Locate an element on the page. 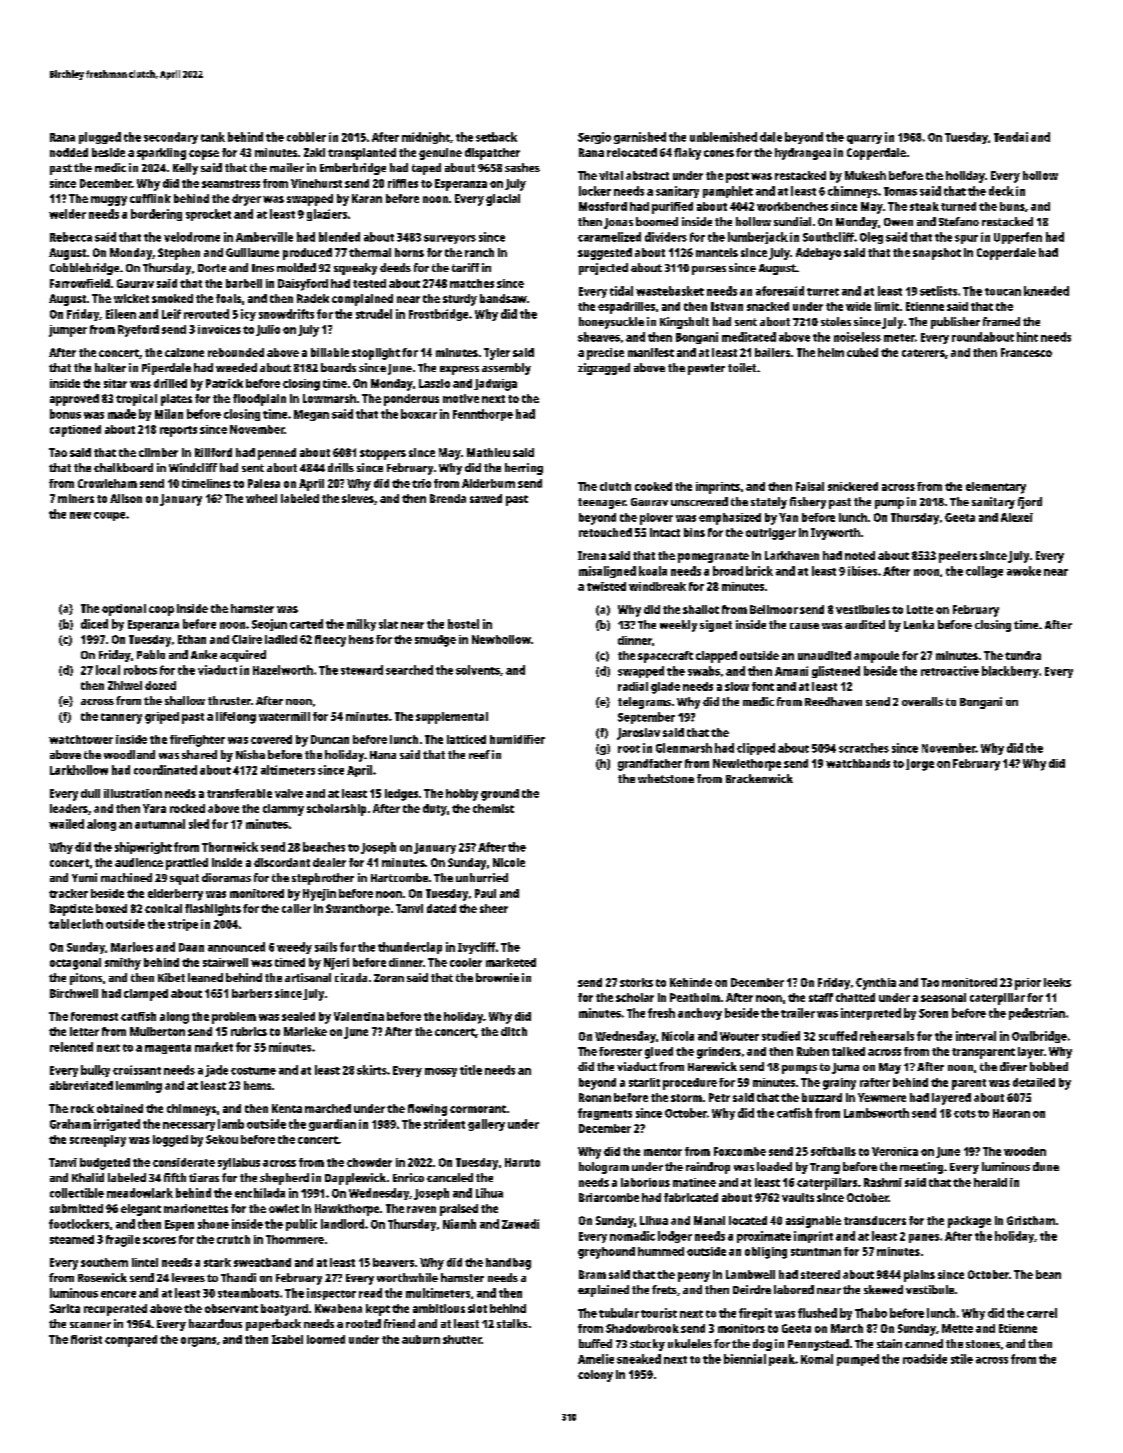  Kenta is located at coordinates (287, 1108).
